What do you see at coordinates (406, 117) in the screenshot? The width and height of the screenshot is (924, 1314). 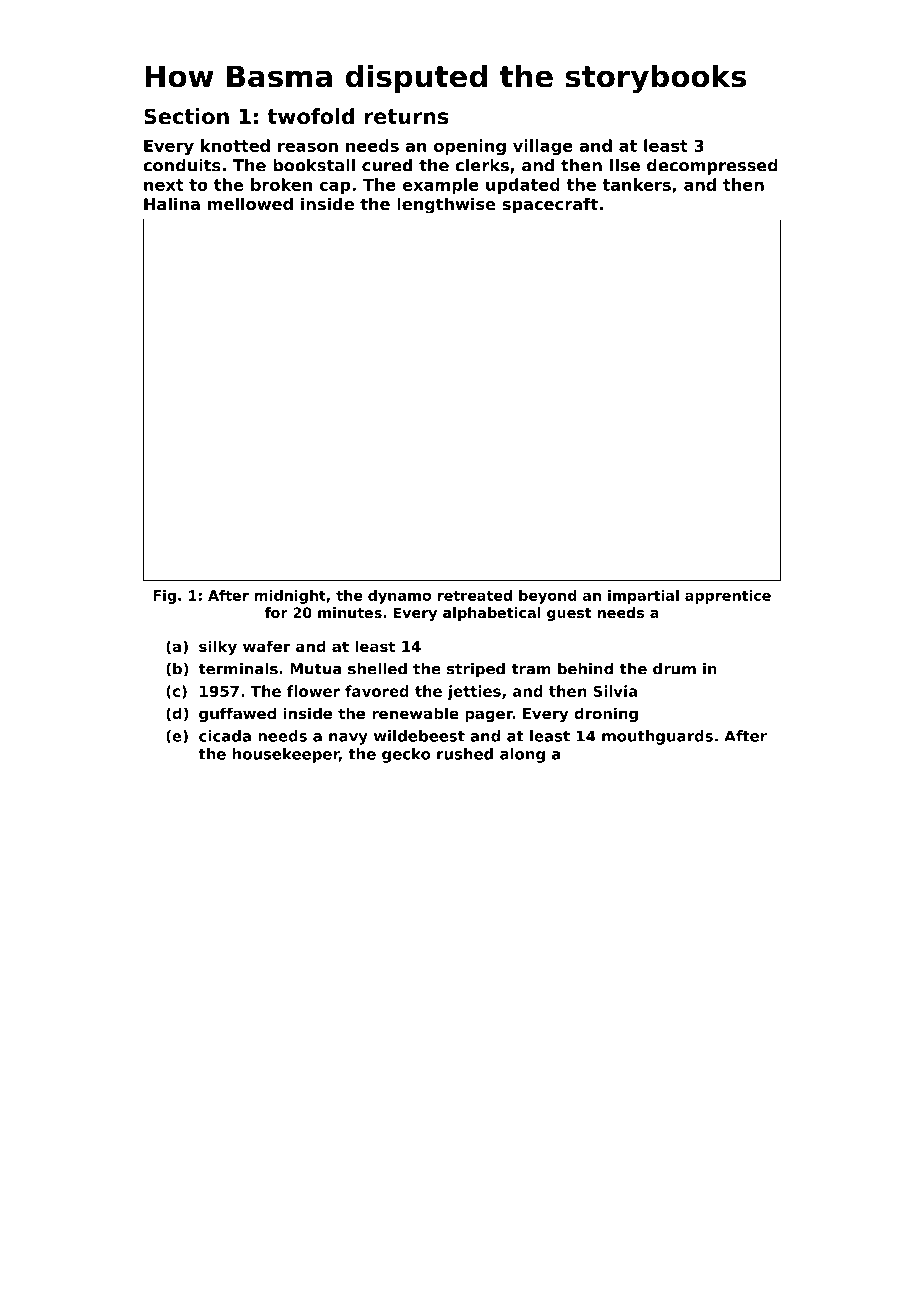 I see `returns` at bounding box center [406, 117].
